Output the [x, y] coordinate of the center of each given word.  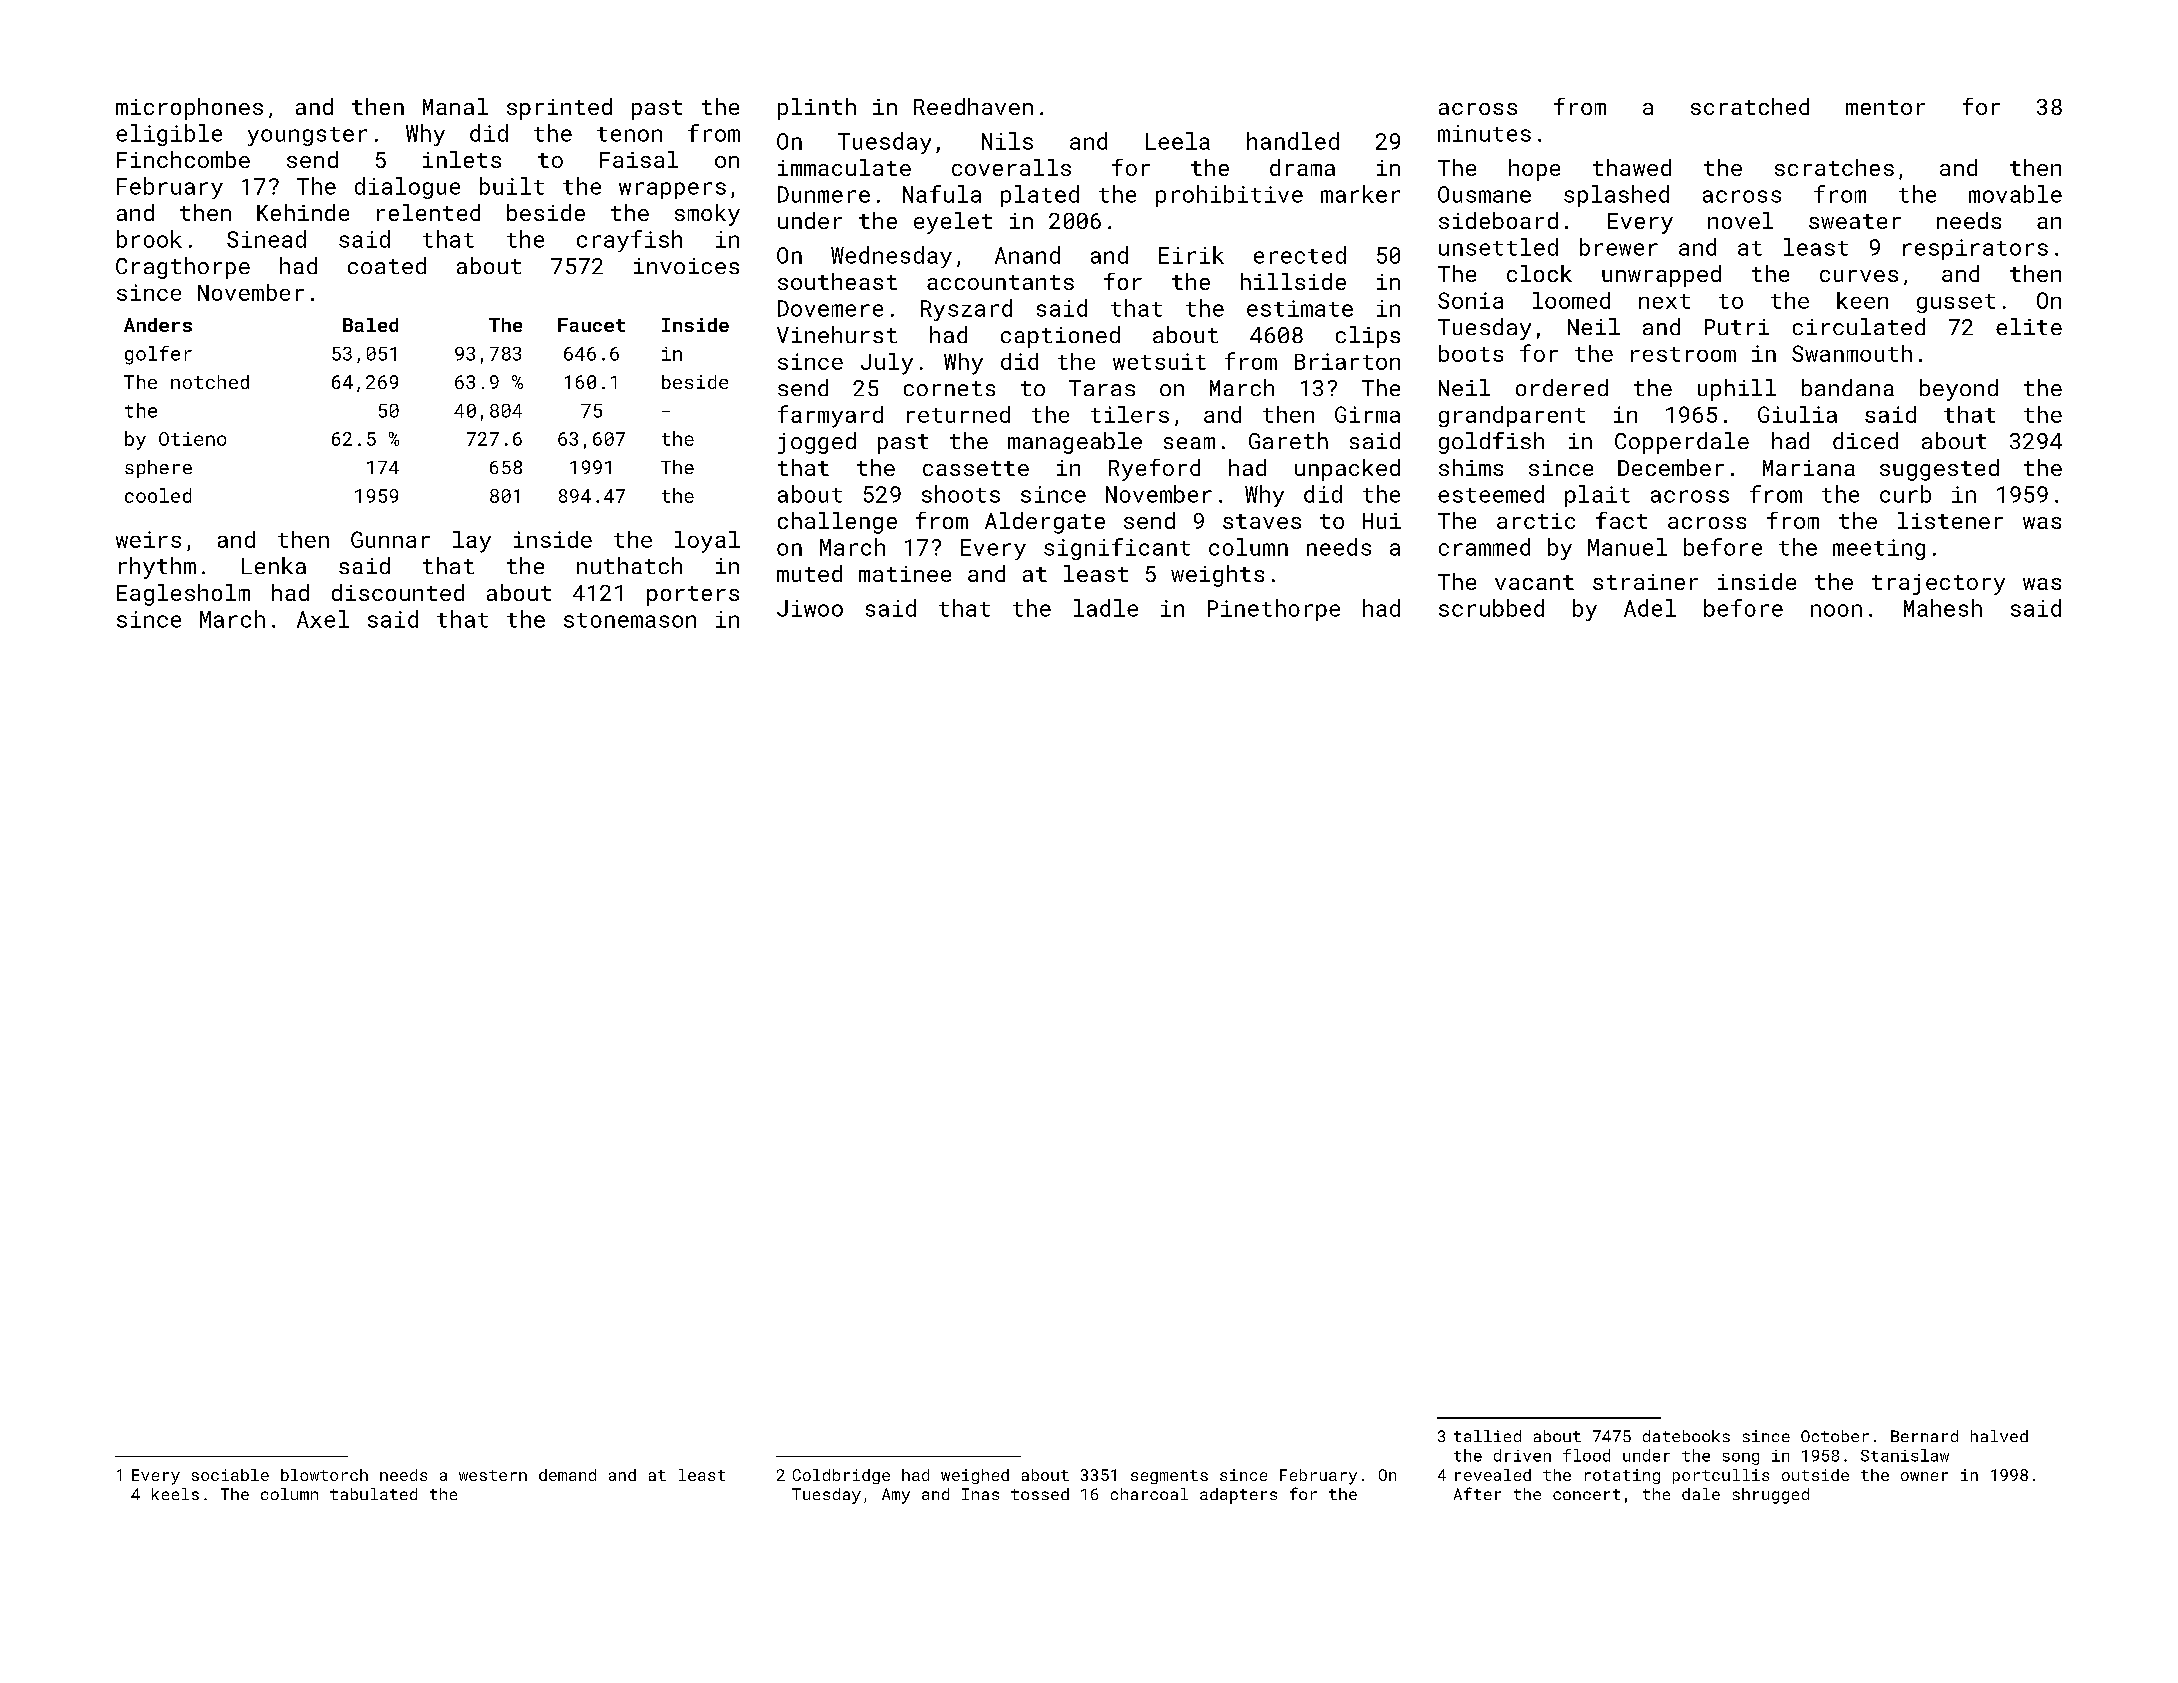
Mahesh [1943, 608]
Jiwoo [810, 608]
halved [1999, 1436]
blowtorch [324, 1475]
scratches [1834, 167]
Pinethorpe [1274, 610]
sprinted [559, 109]
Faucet [591, 325]
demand [567, 1475]
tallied [1487, 1436]
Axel [323, 619]
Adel [1650, 608]
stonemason [630, 620]
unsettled [1498, 247]
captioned [1060, 337]
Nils [1007, 141]
